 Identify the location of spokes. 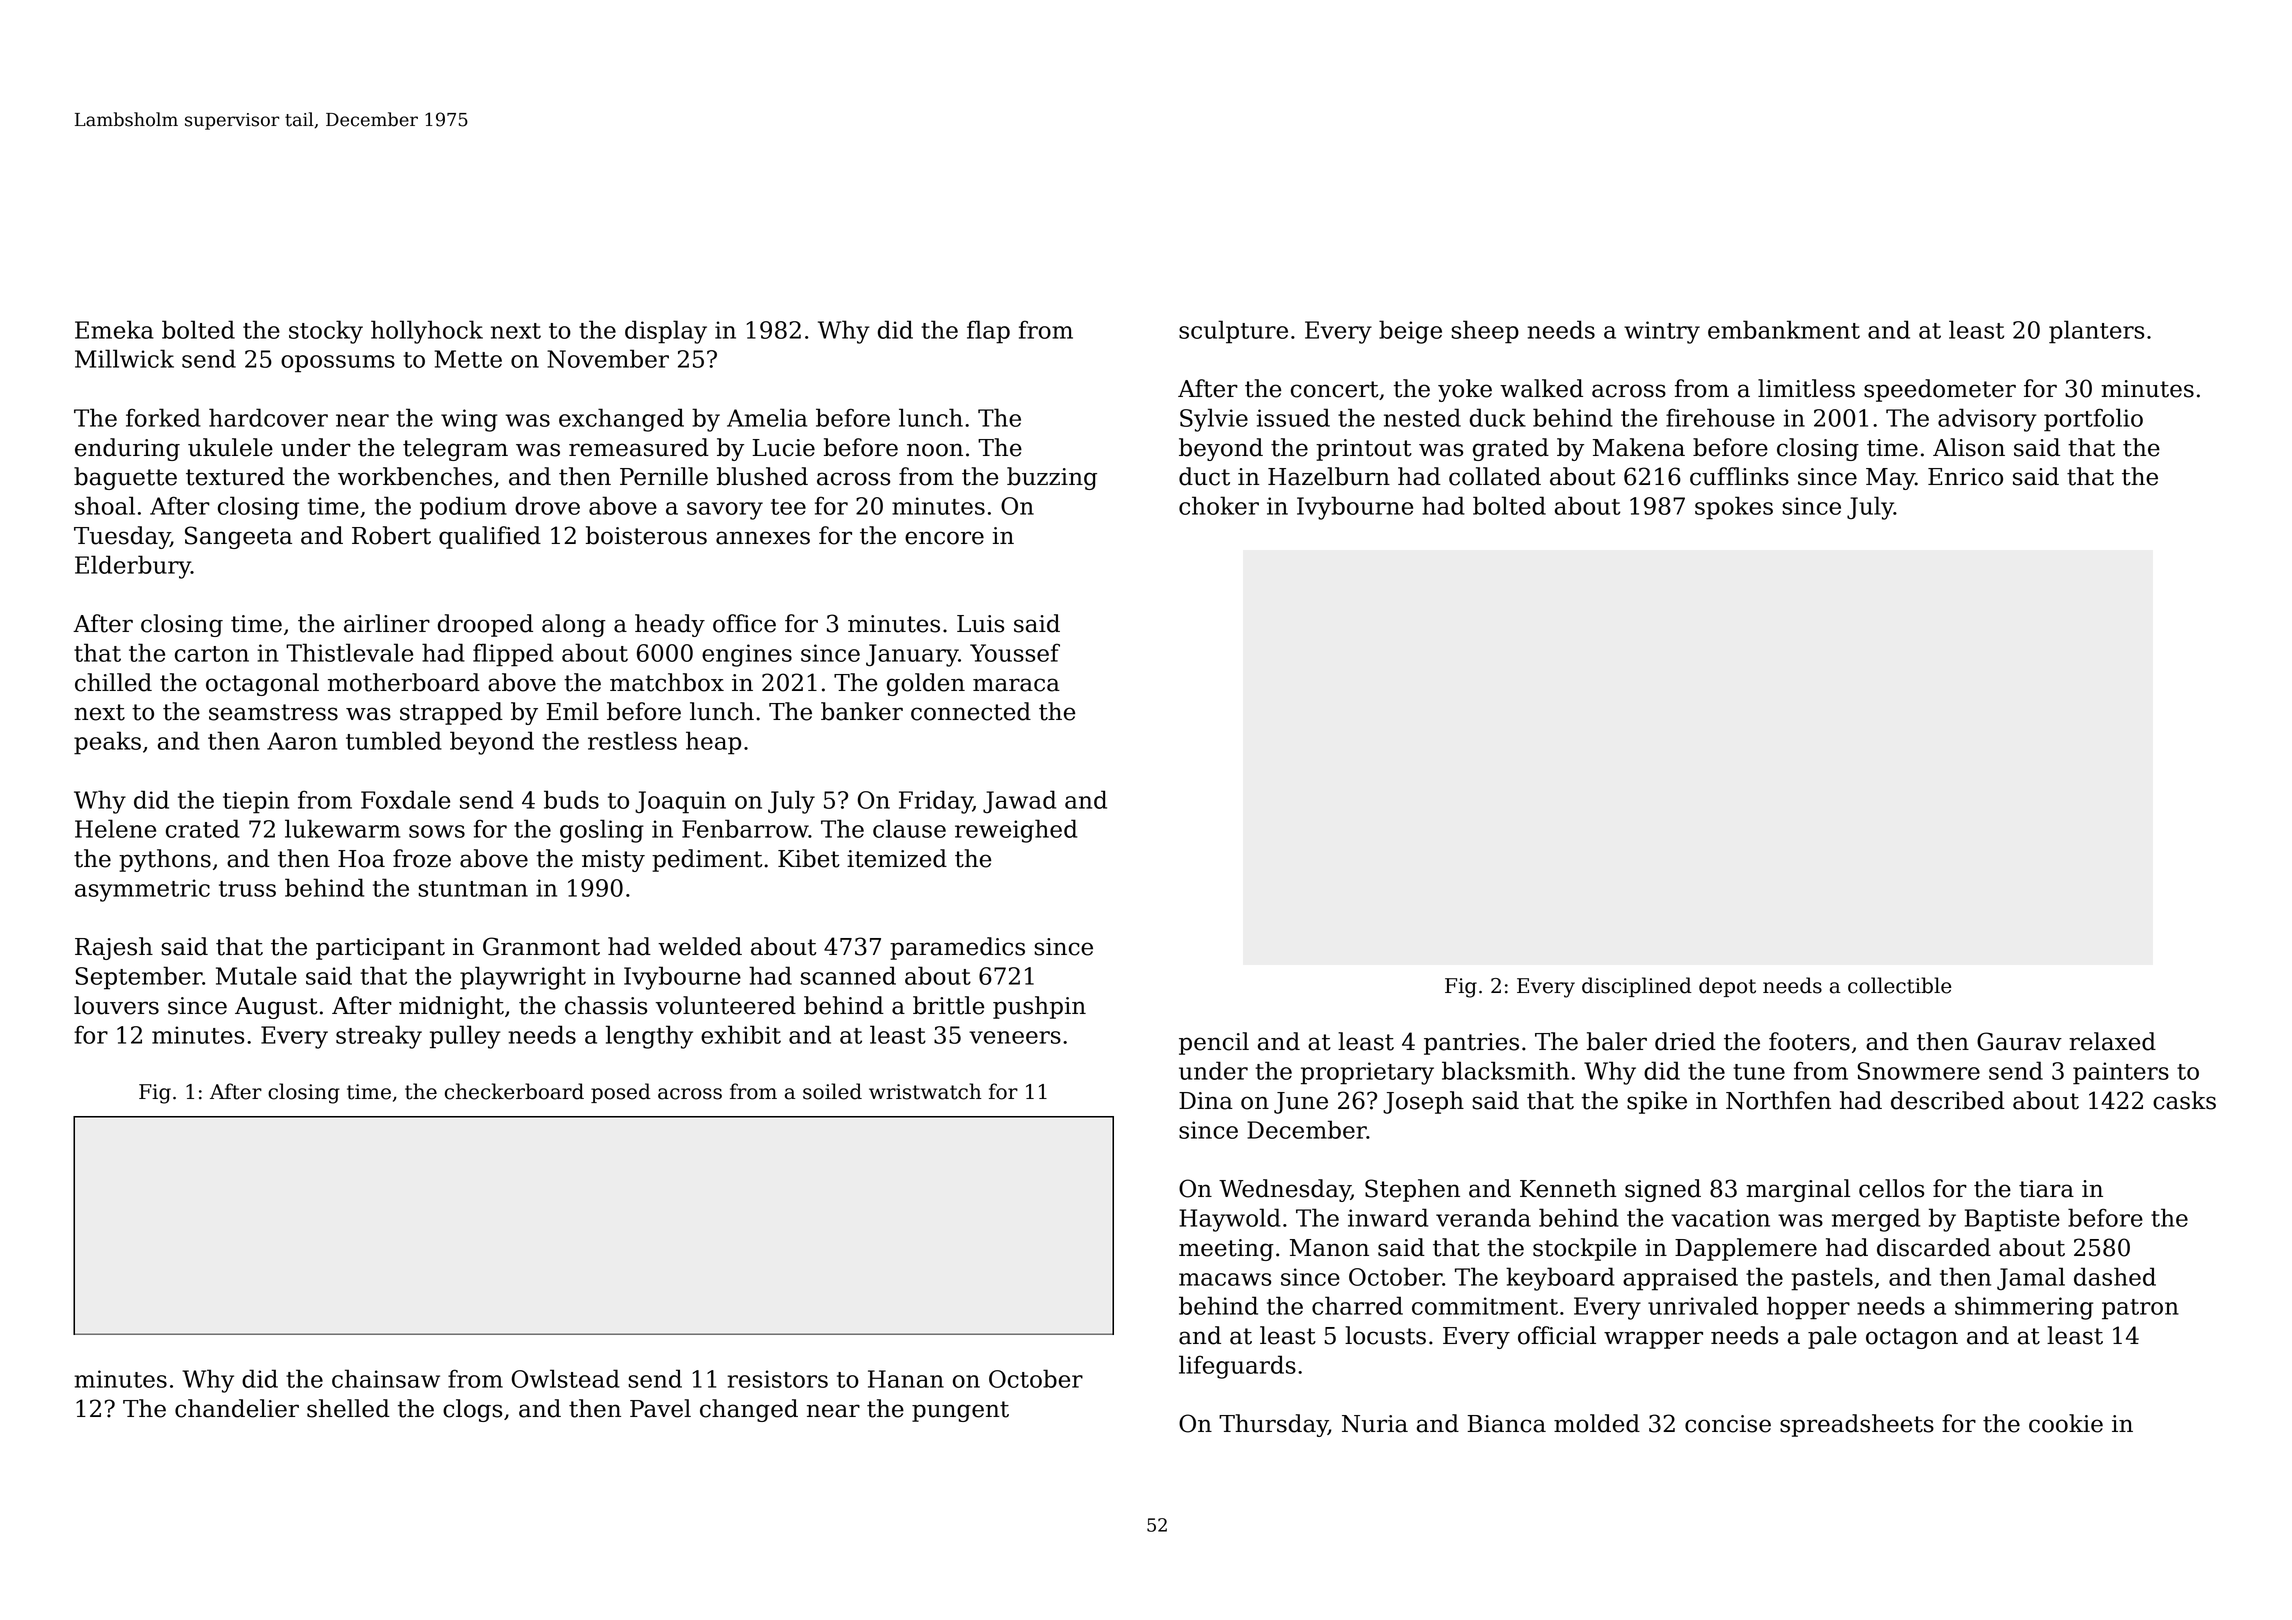
(1734, 508).
